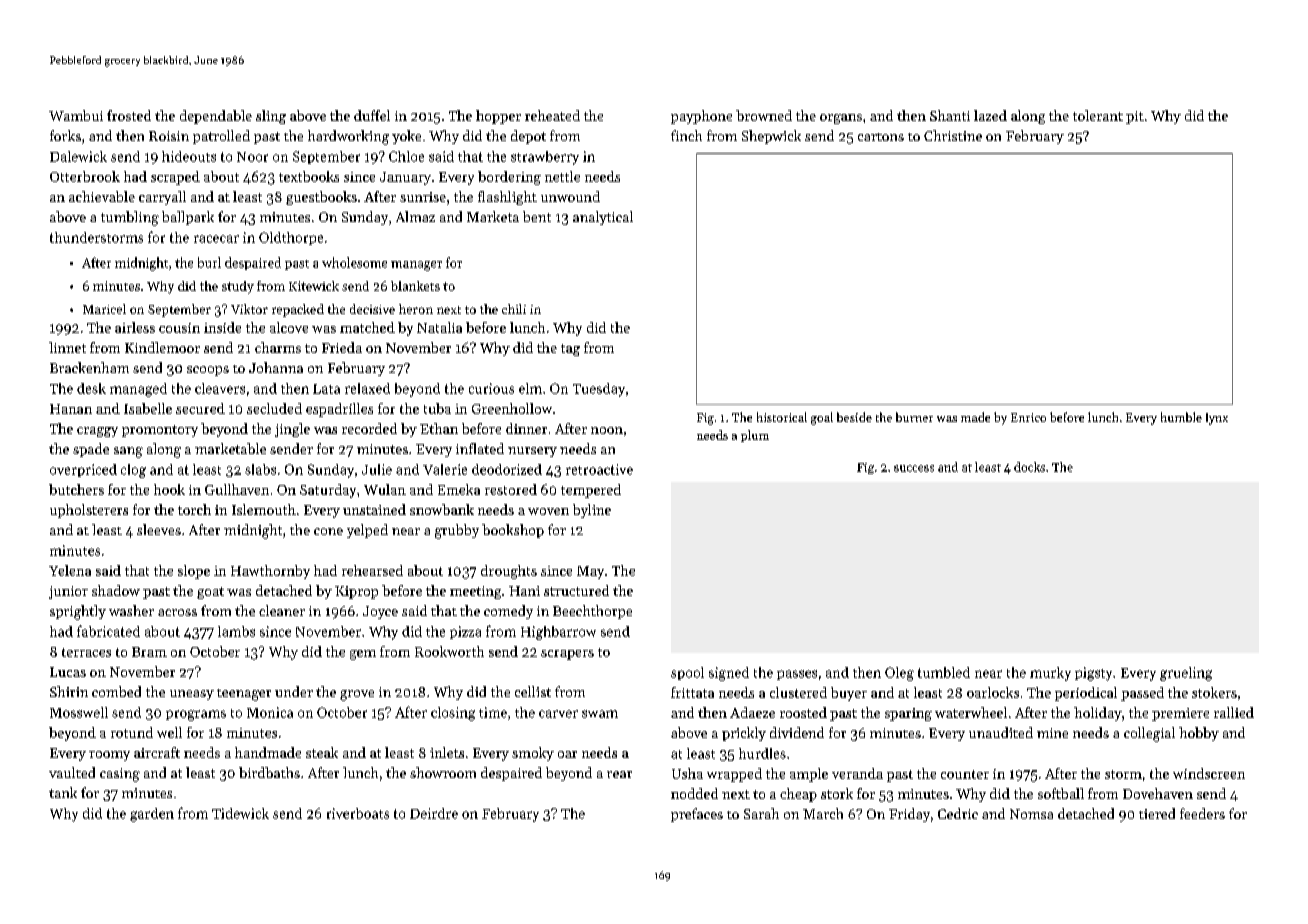 The height and width of the document is (924, 1308). What do you see at coordinates (70, 570) in the document?
I see `Yelena` at bounding box center [70, 570].
